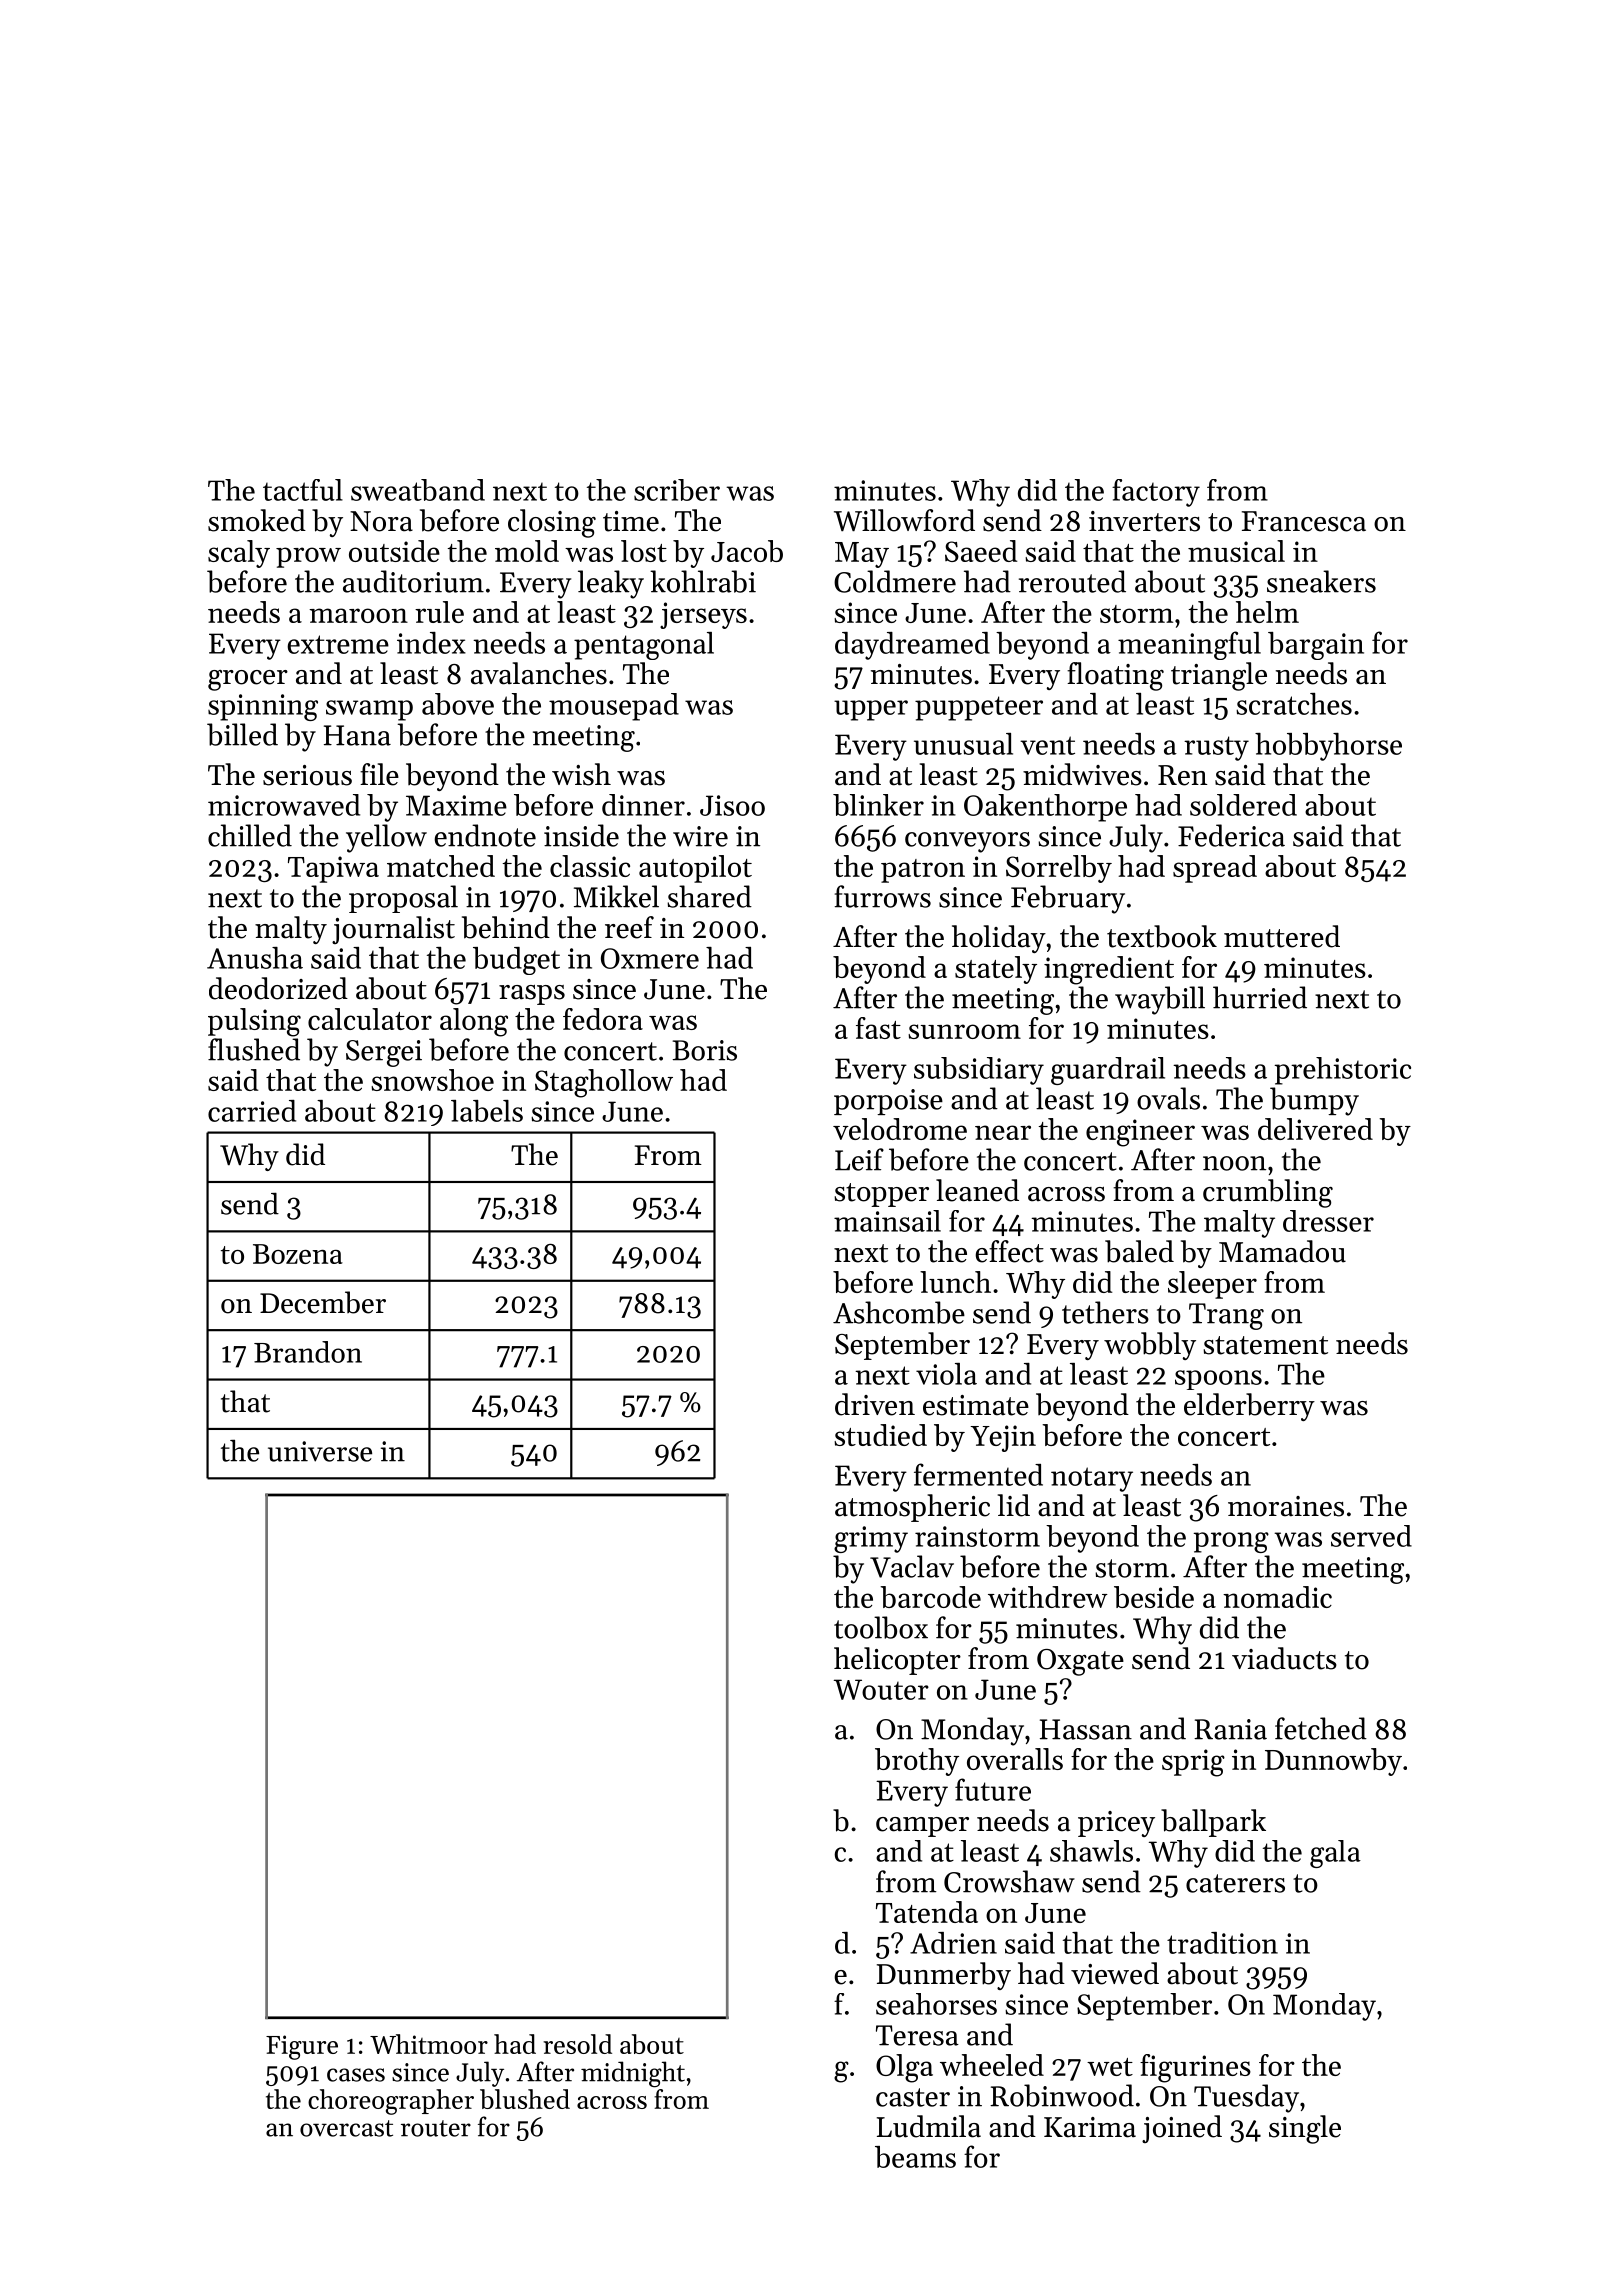  Describe the element at coordinates (485, 835) in the image. I see `endnote` at that location.
